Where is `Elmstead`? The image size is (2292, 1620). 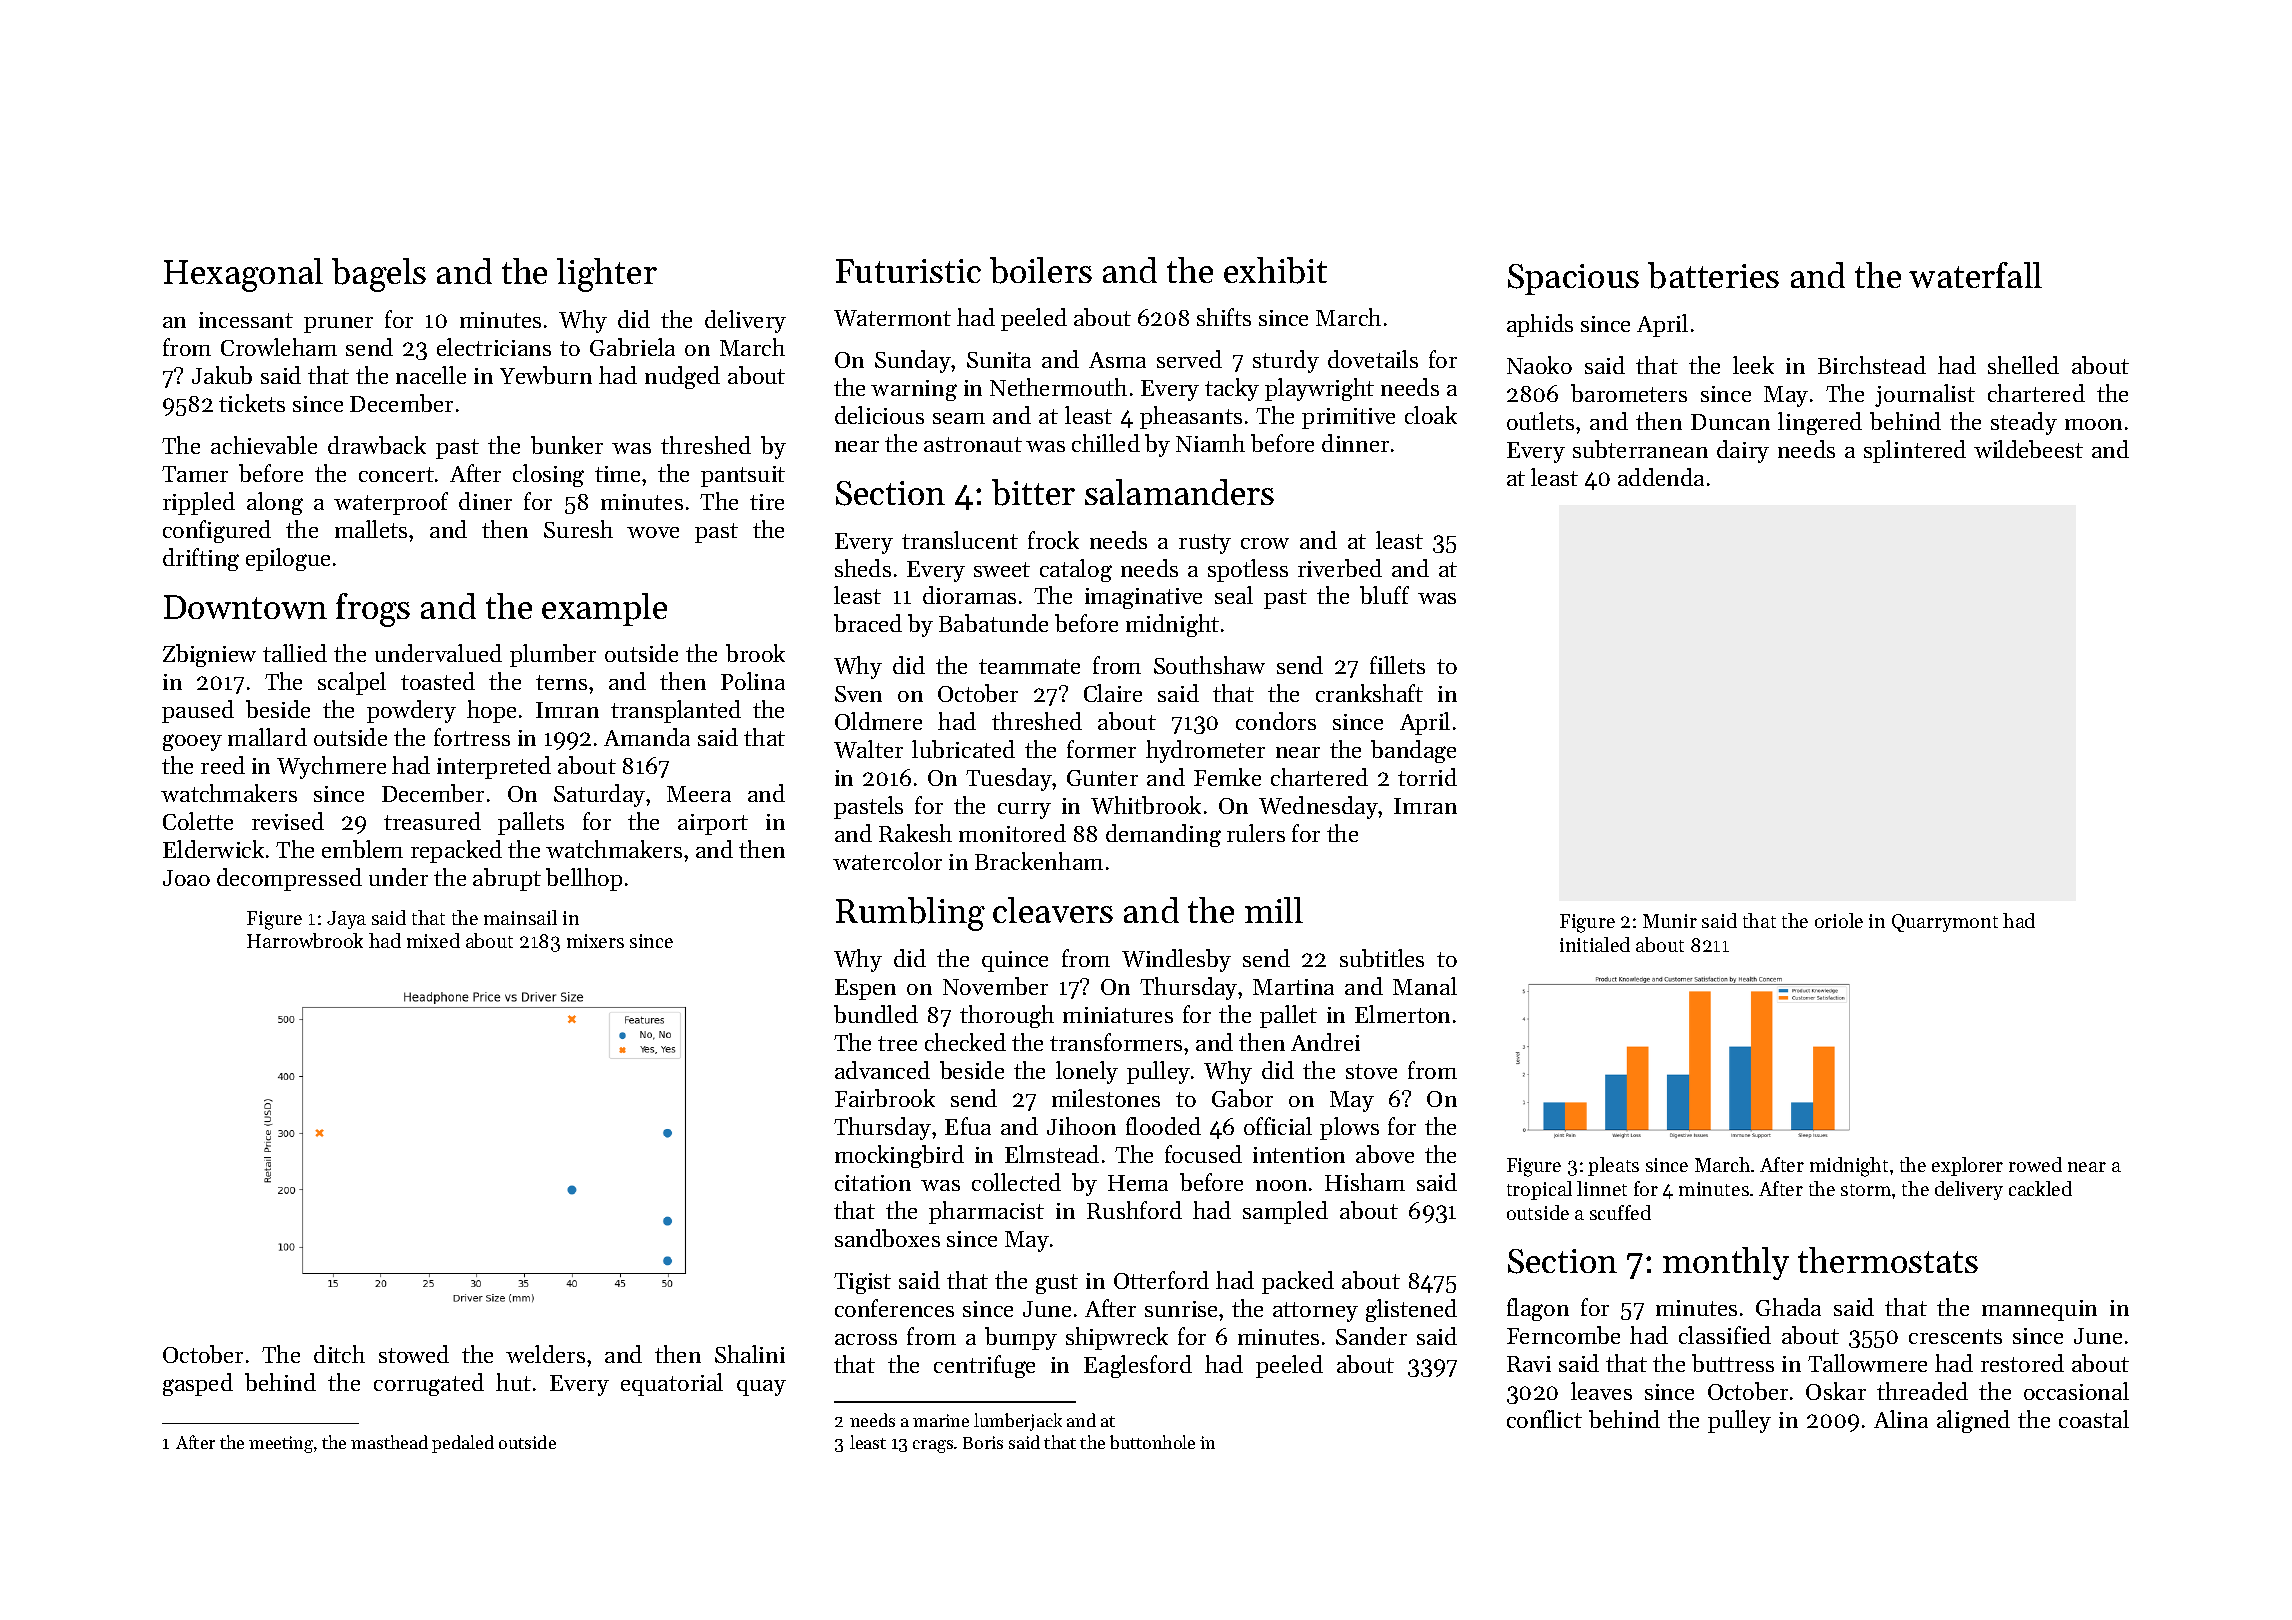 Elmstead is located at coordinates (1052, 1154).
